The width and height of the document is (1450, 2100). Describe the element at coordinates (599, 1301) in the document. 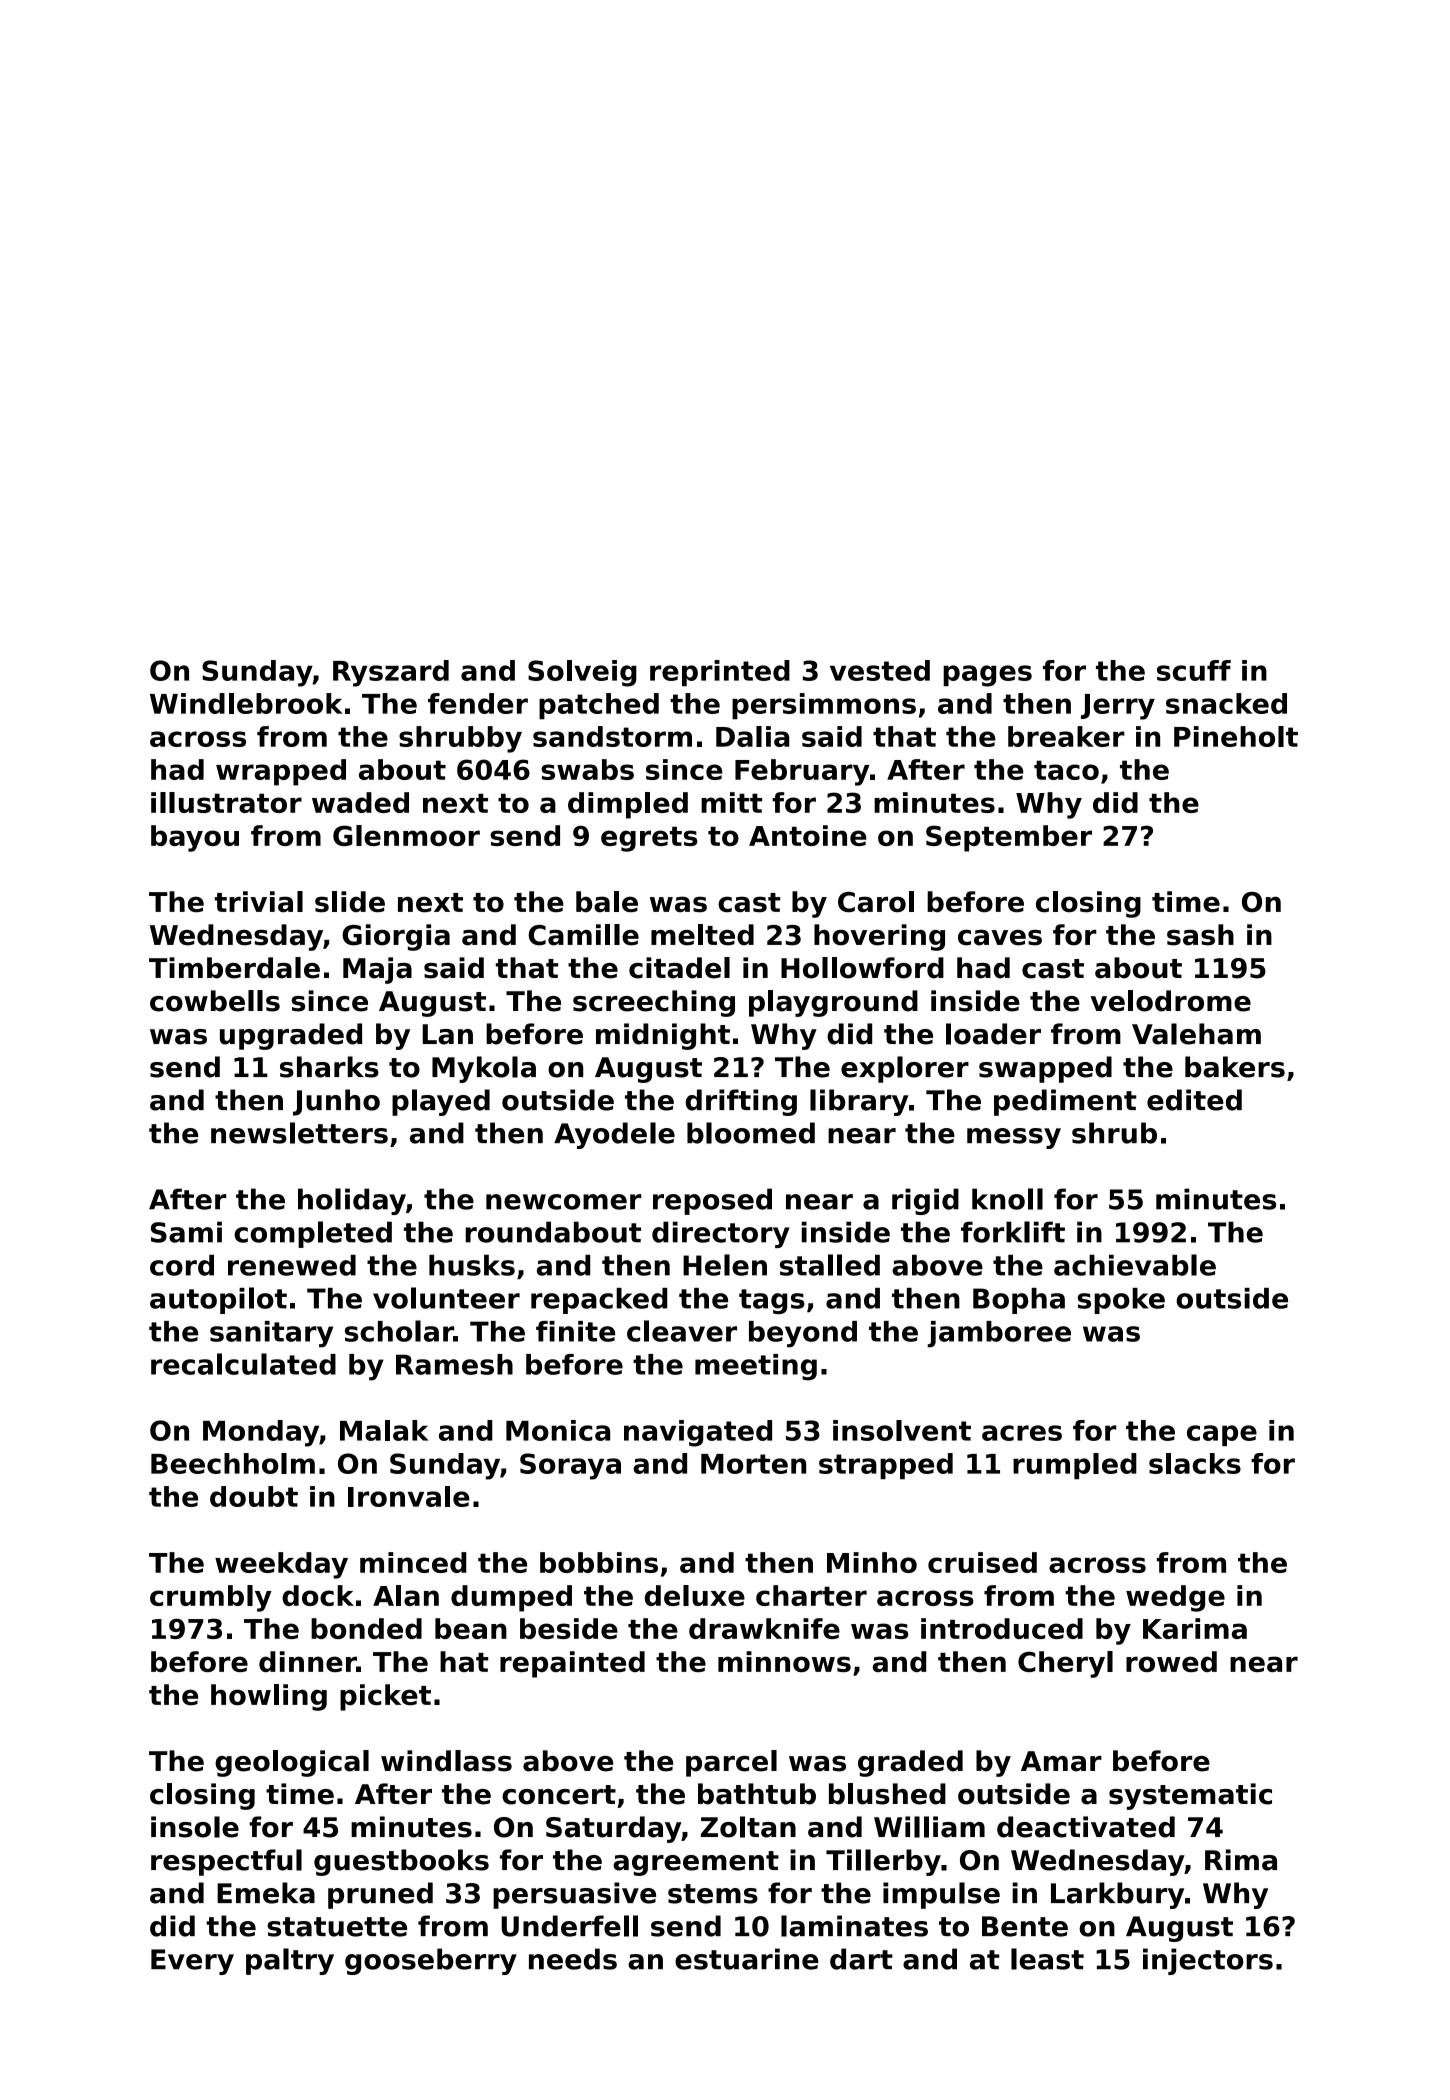

I see `repacked` at that location.
